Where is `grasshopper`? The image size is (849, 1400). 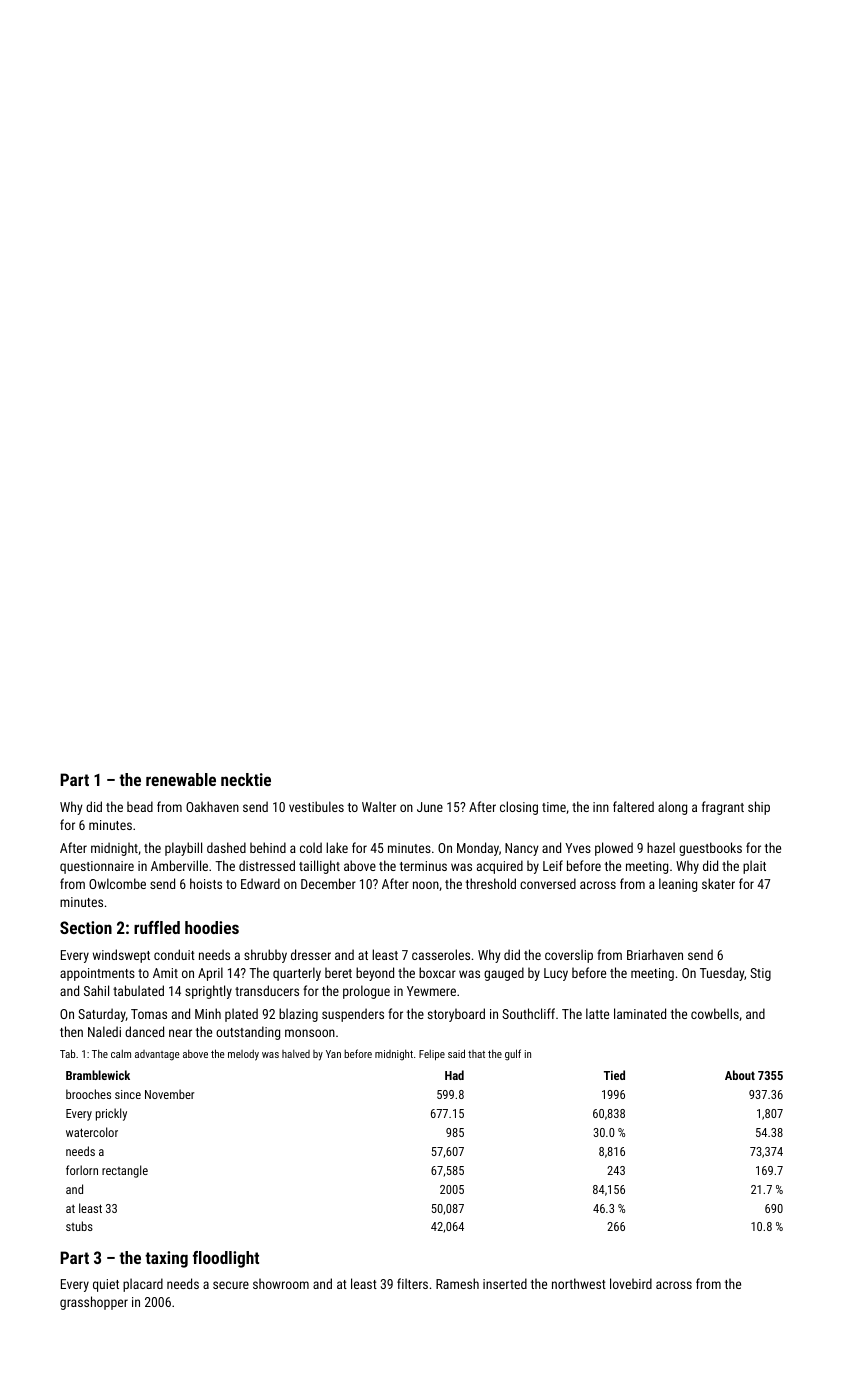 grasshopper is located at coordinates (94, 1303).
